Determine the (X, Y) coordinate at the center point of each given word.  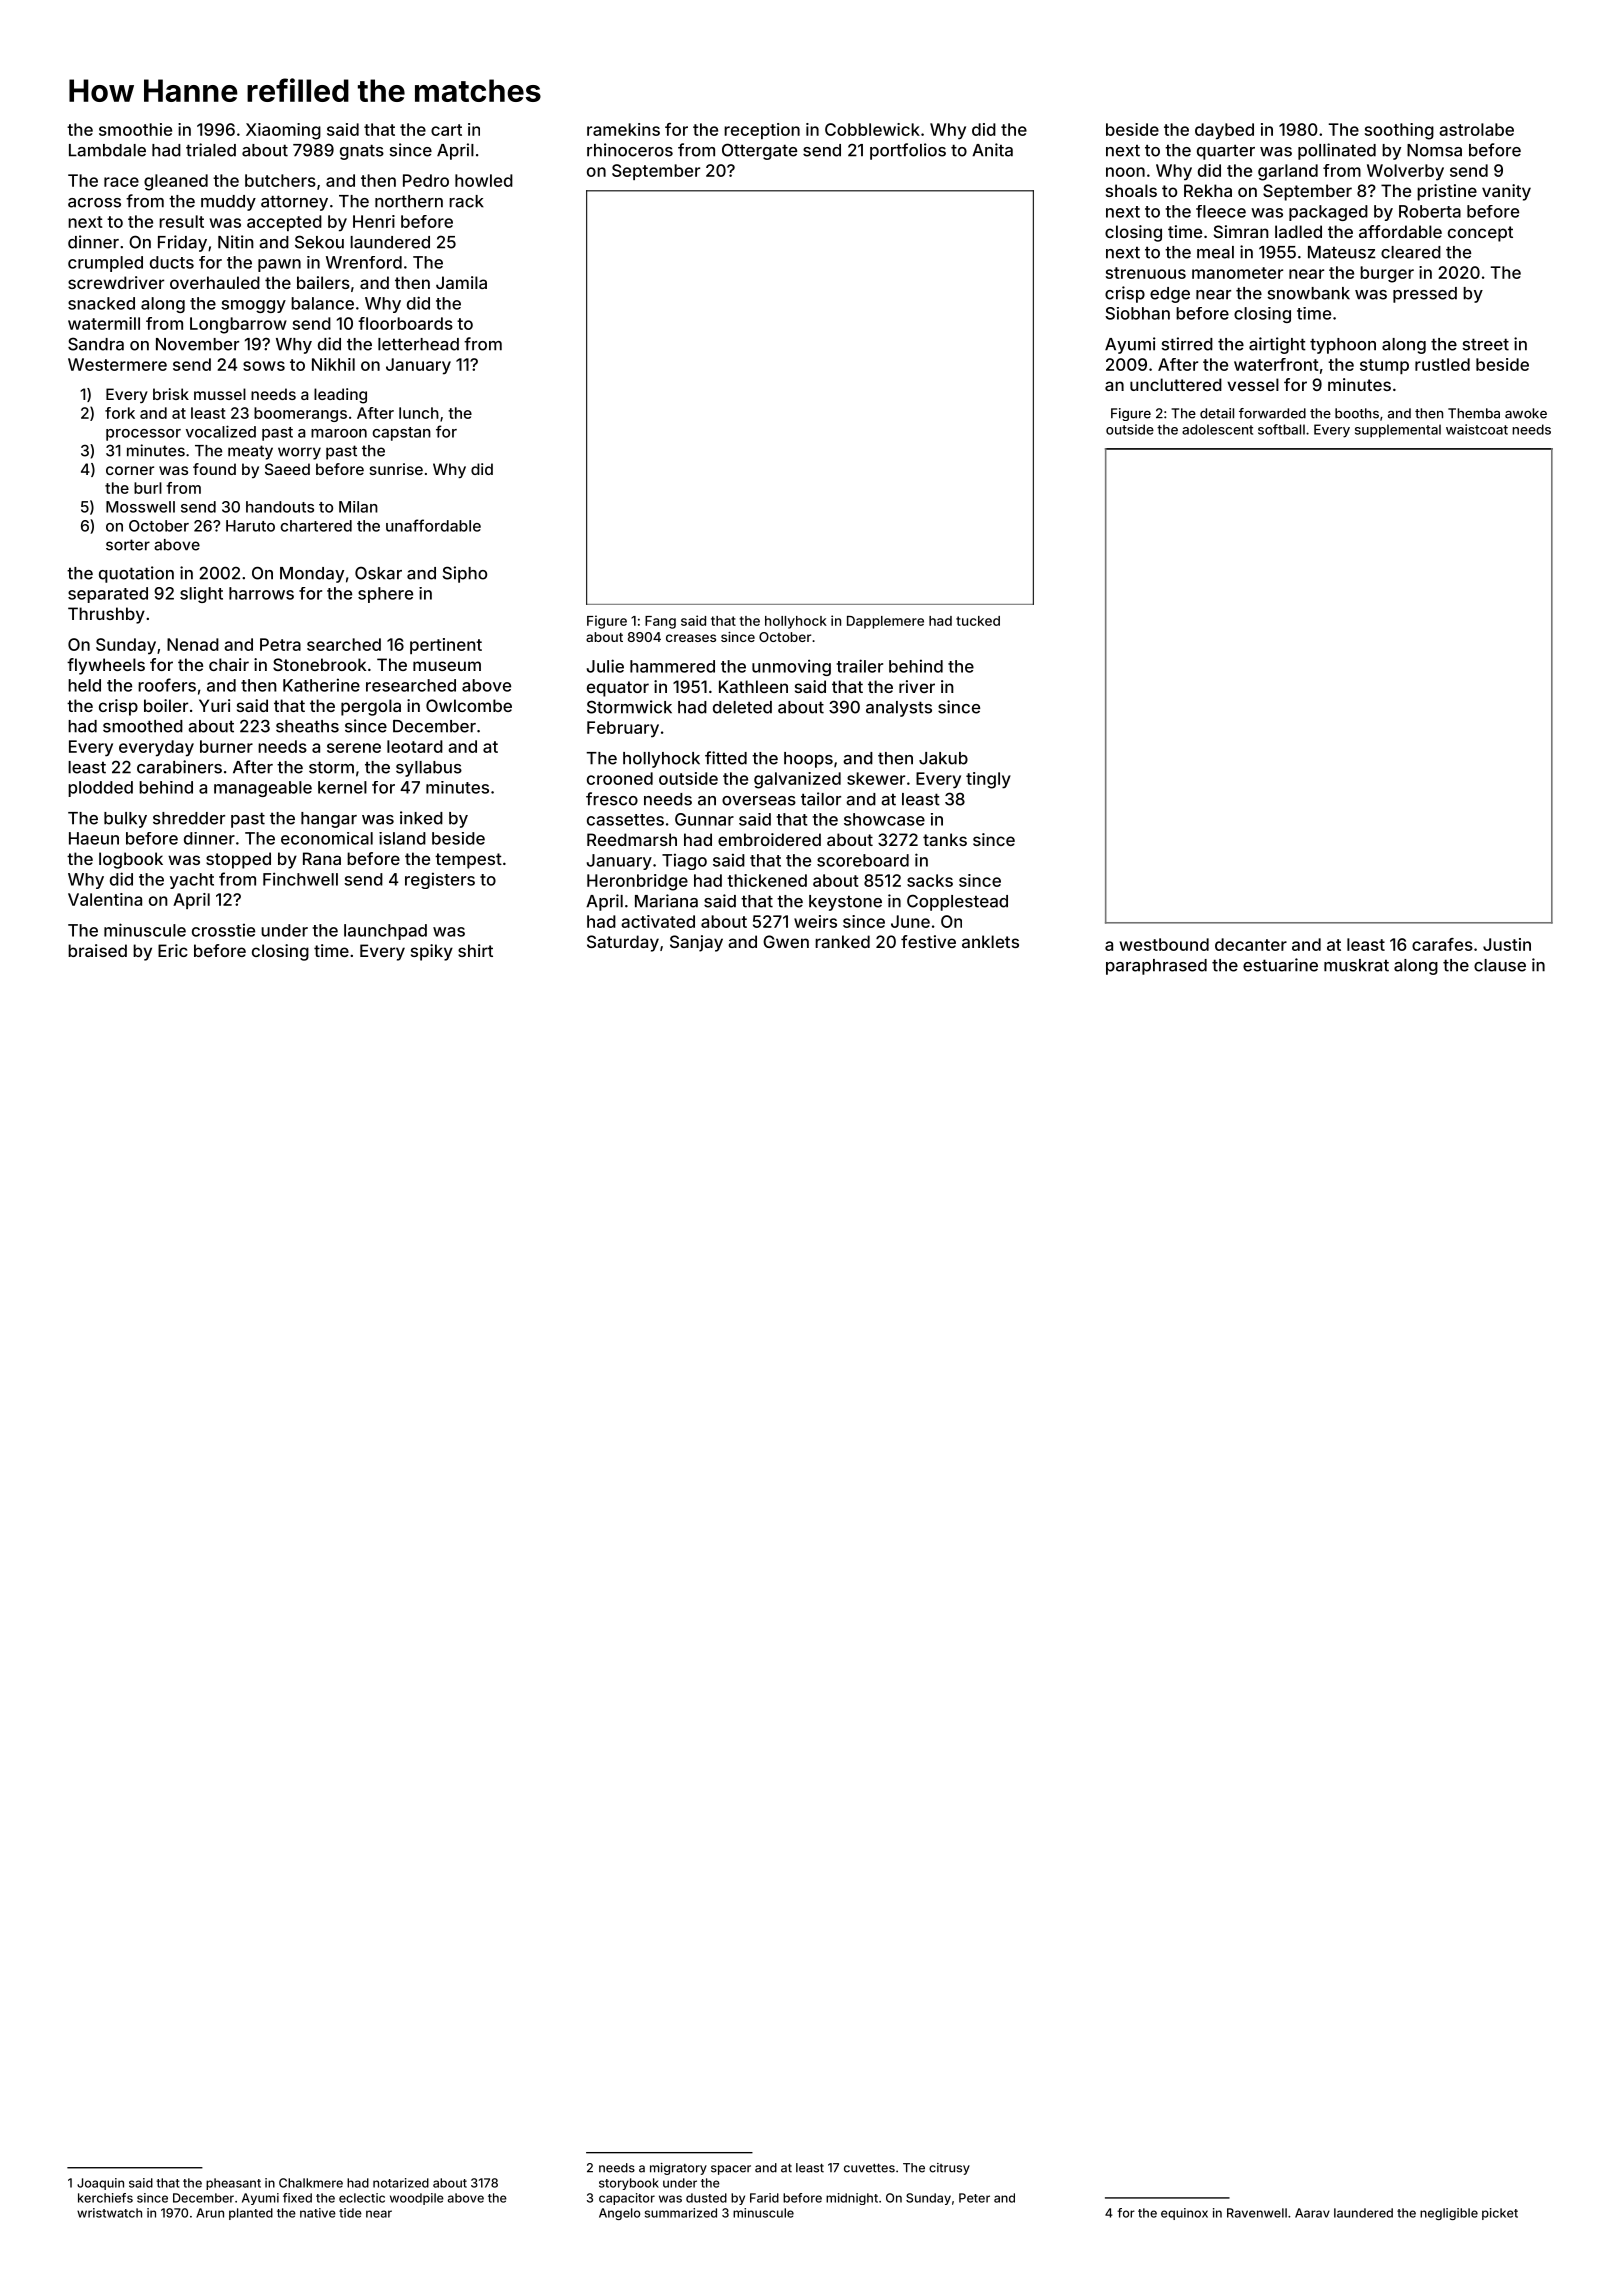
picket (1500, 2214)
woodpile (417, 2199)
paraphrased (1156, 967)
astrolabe (1476, 129)
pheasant (233, 2184)
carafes (1442, 944)
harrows (261, 593)
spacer (731, 2170)
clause (1500, 965)
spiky (432, 952)
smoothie (135, 129)
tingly (988, 780)
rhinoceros (630, 150)
